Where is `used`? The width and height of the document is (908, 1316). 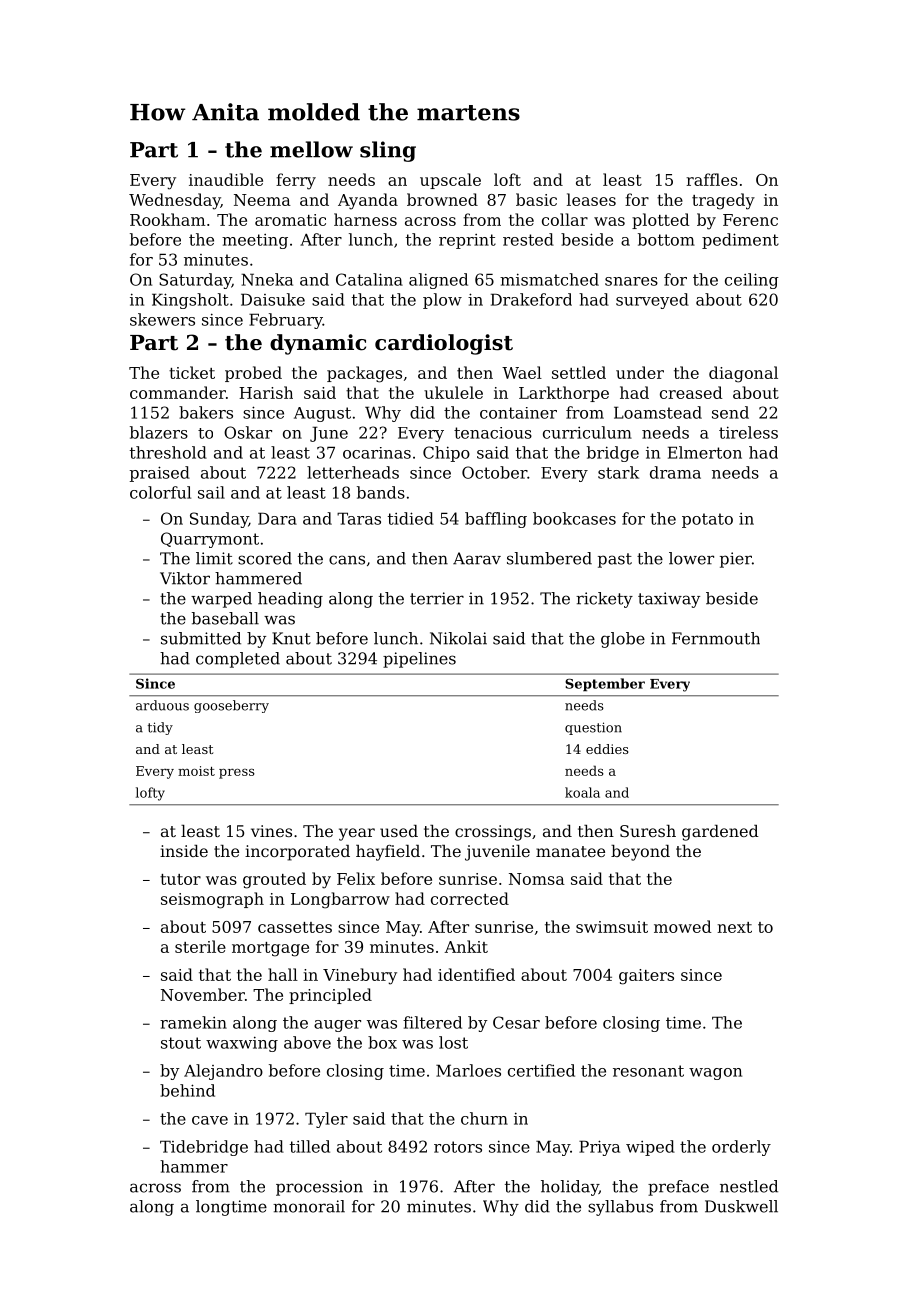
used is located at coordinates (399, 831).
